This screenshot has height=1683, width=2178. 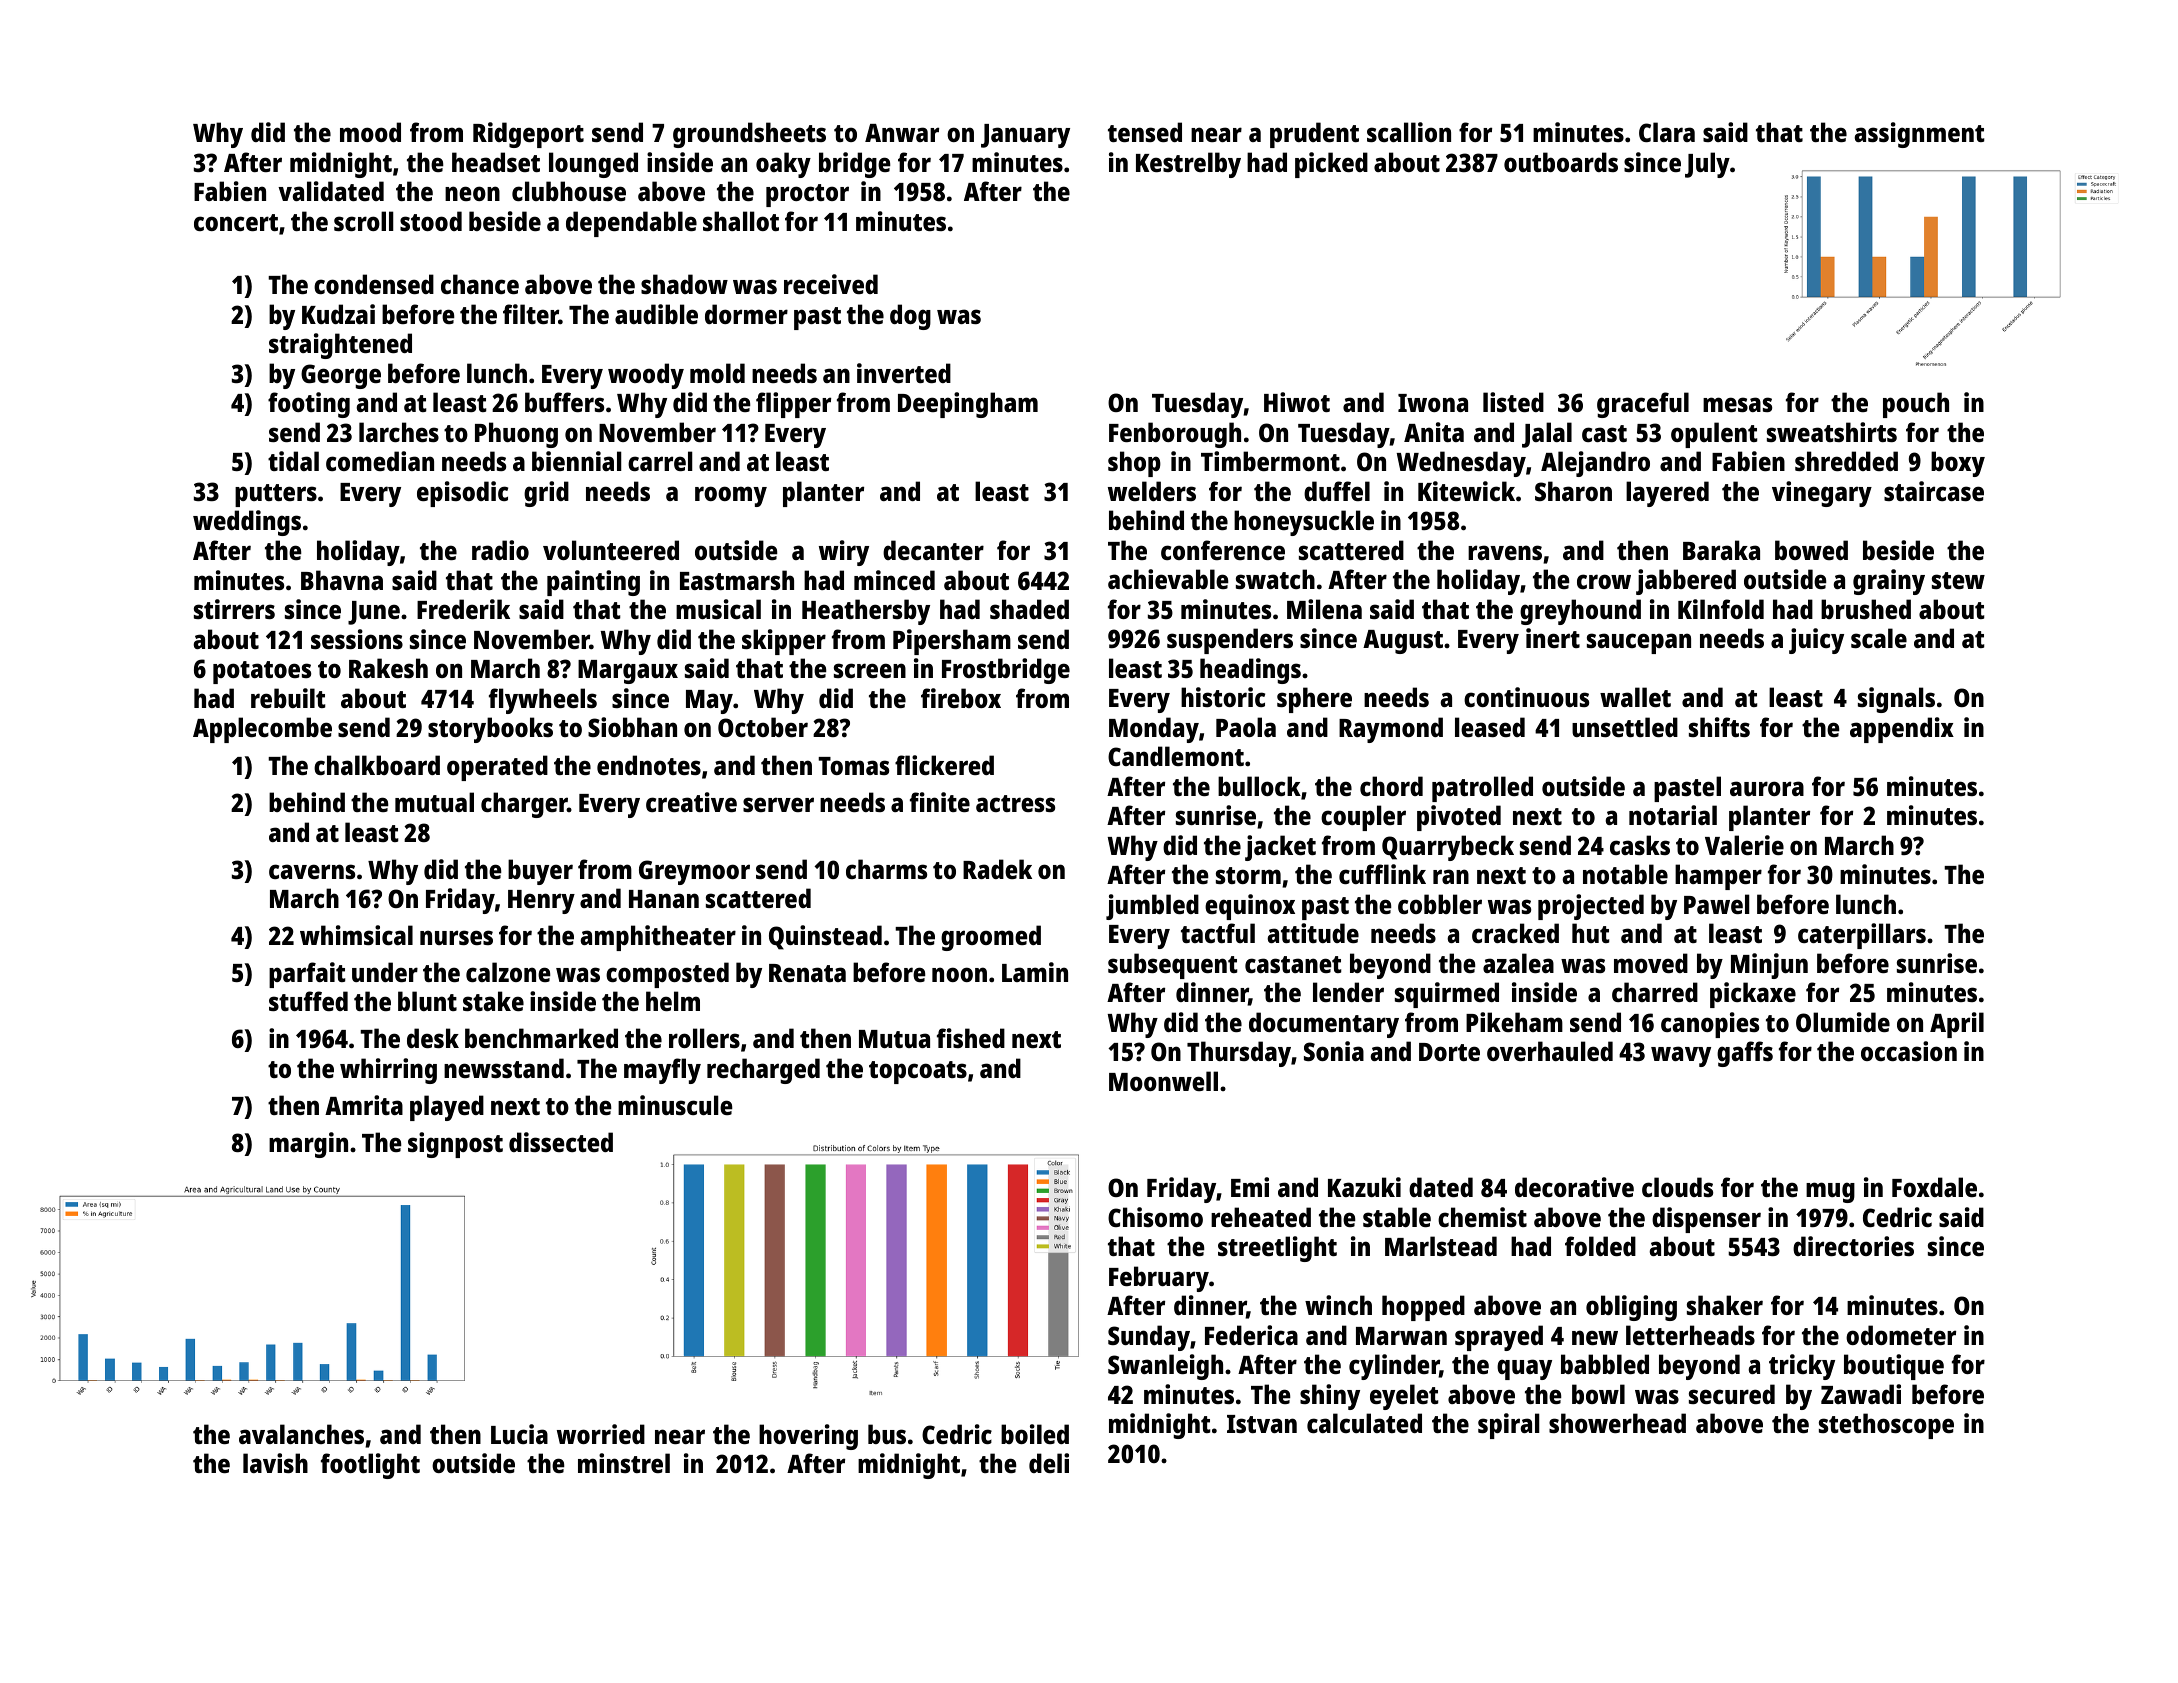 What do you see at coordinates (1155, 1217) in the screenshot?
I see `Chisomo` at bounding box center [1155, 1217].
